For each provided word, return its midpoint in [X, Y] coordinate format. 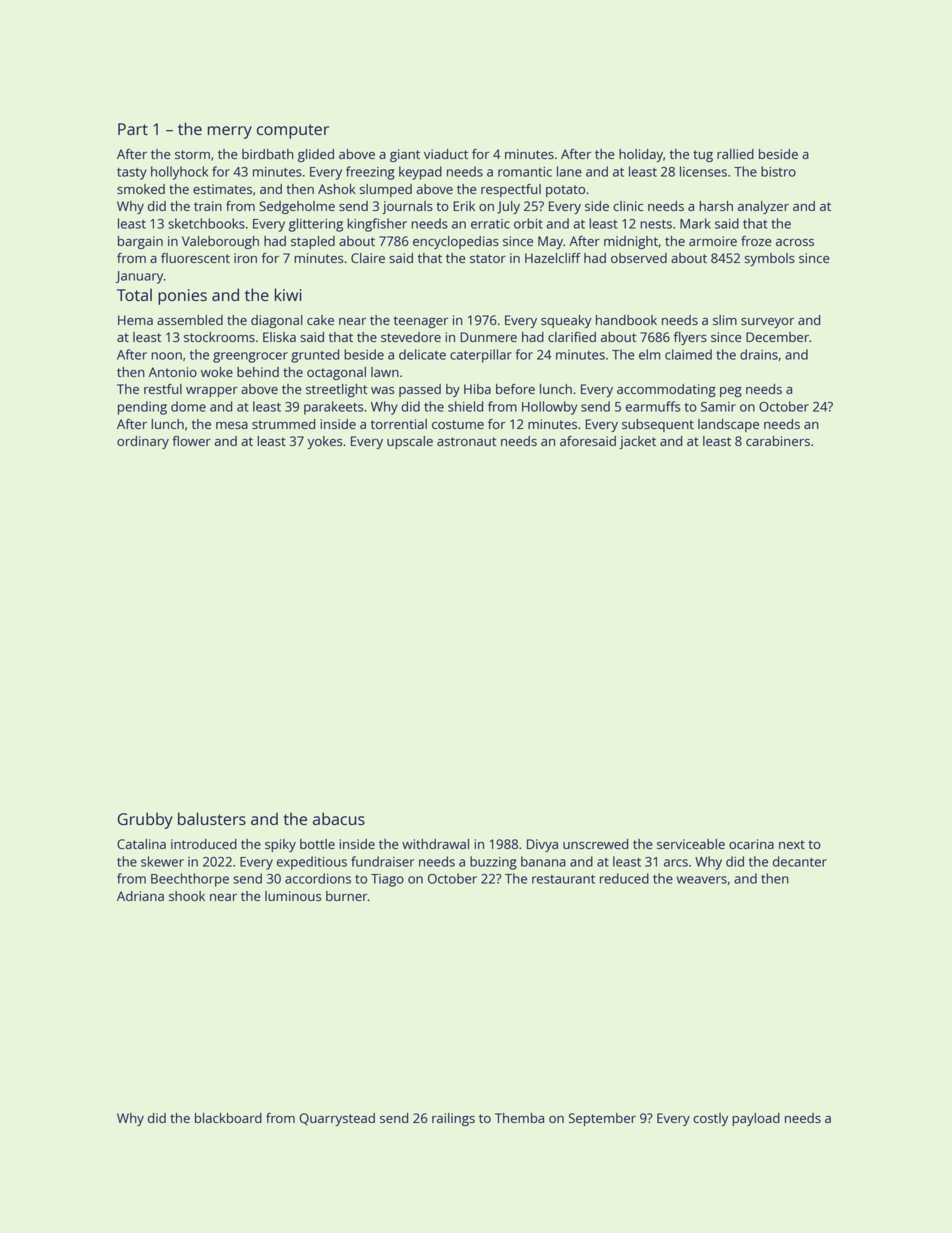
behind [258, 372]
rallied [735, 154]
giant [405, 155]
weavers [702, 880]
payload [756, 1119]
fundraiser [382, 861]
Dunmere [488, 337]
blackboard [228, 1118]
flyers [690, 338]
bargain [140, 242]
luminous [293, 896]
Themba [519, 1118]
